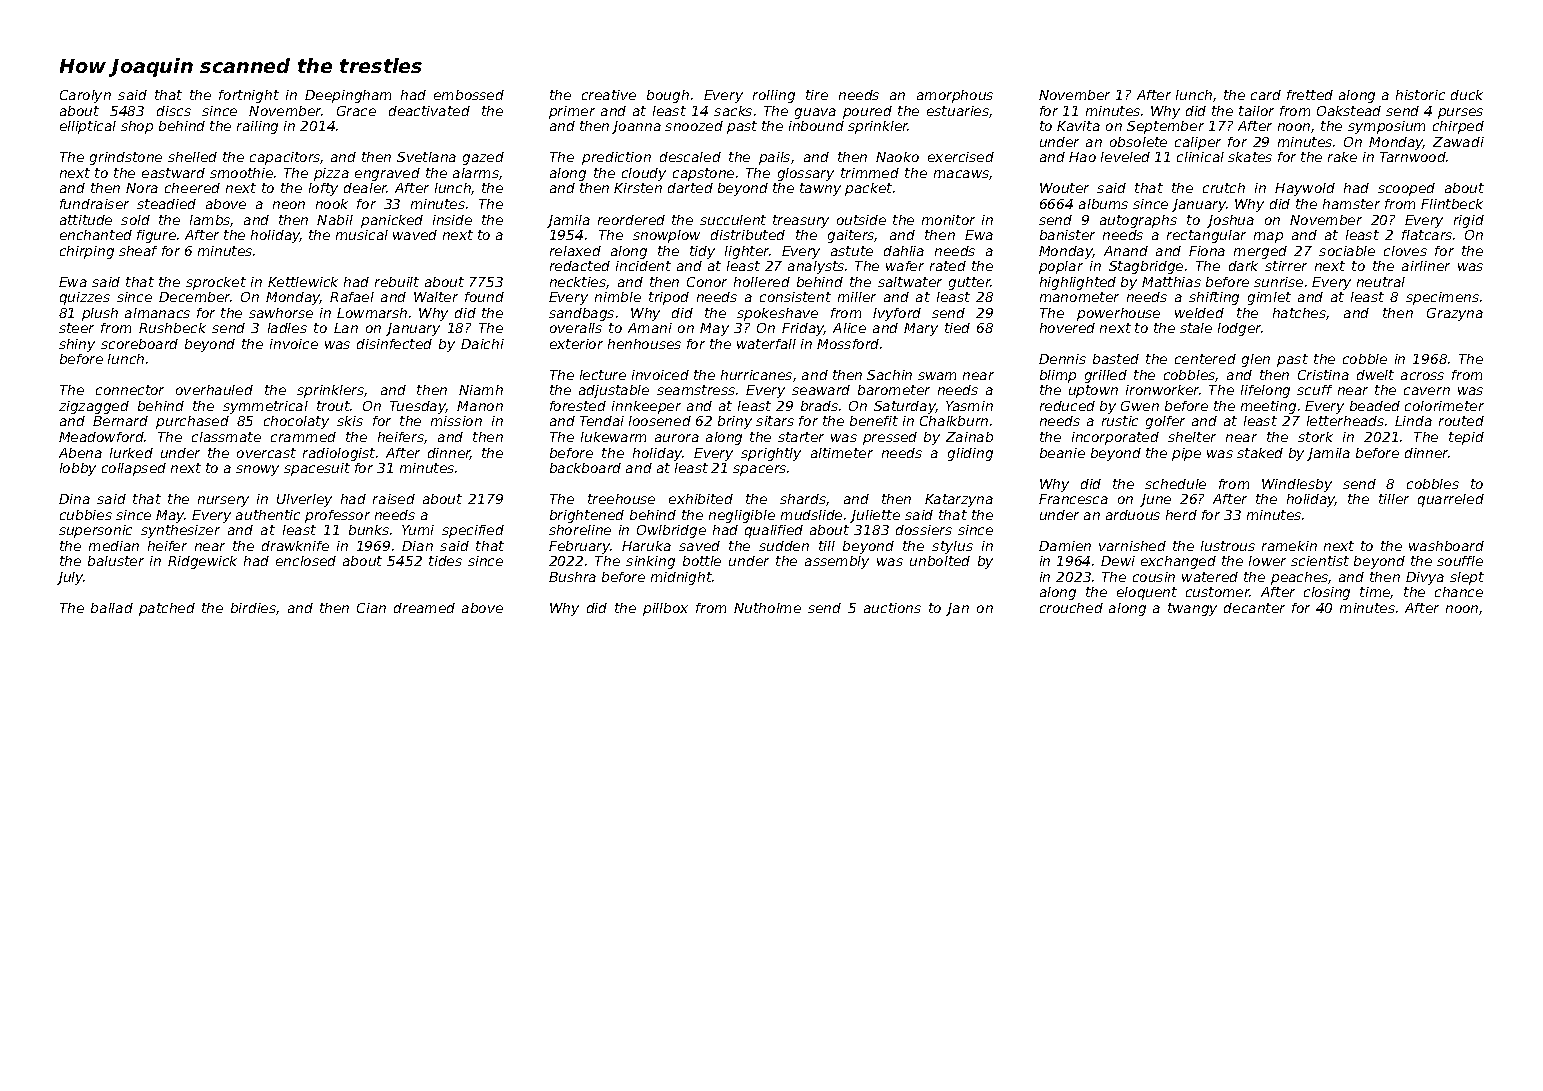  I want to click on decanter, so click(1254, 608).
